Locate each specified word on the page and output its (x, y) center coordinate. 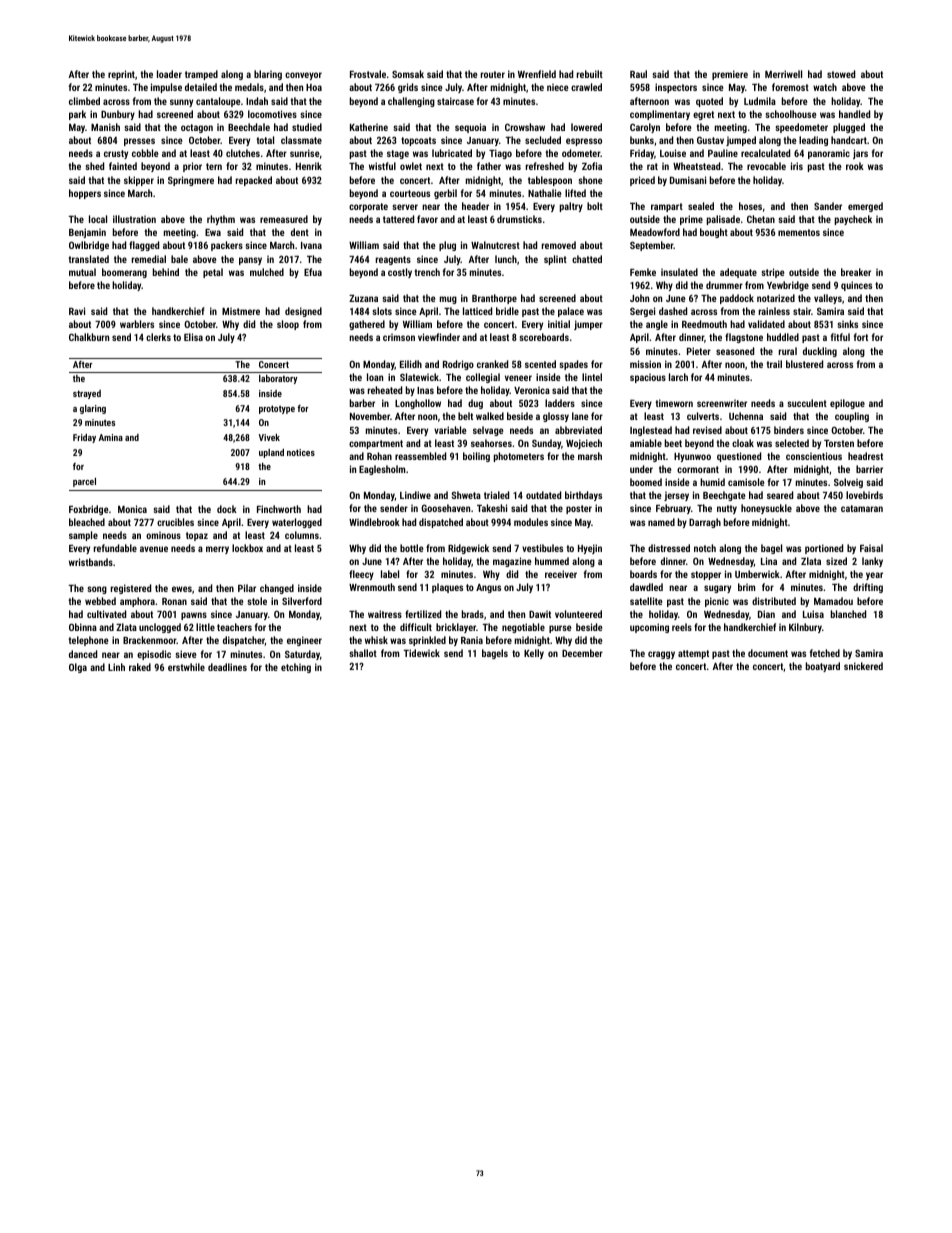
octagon (197, 128)
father (489, 166)
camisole (746, 482)
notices (301, 452)
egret (703, 115)
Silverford (302, 601)
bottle (411, 548)
